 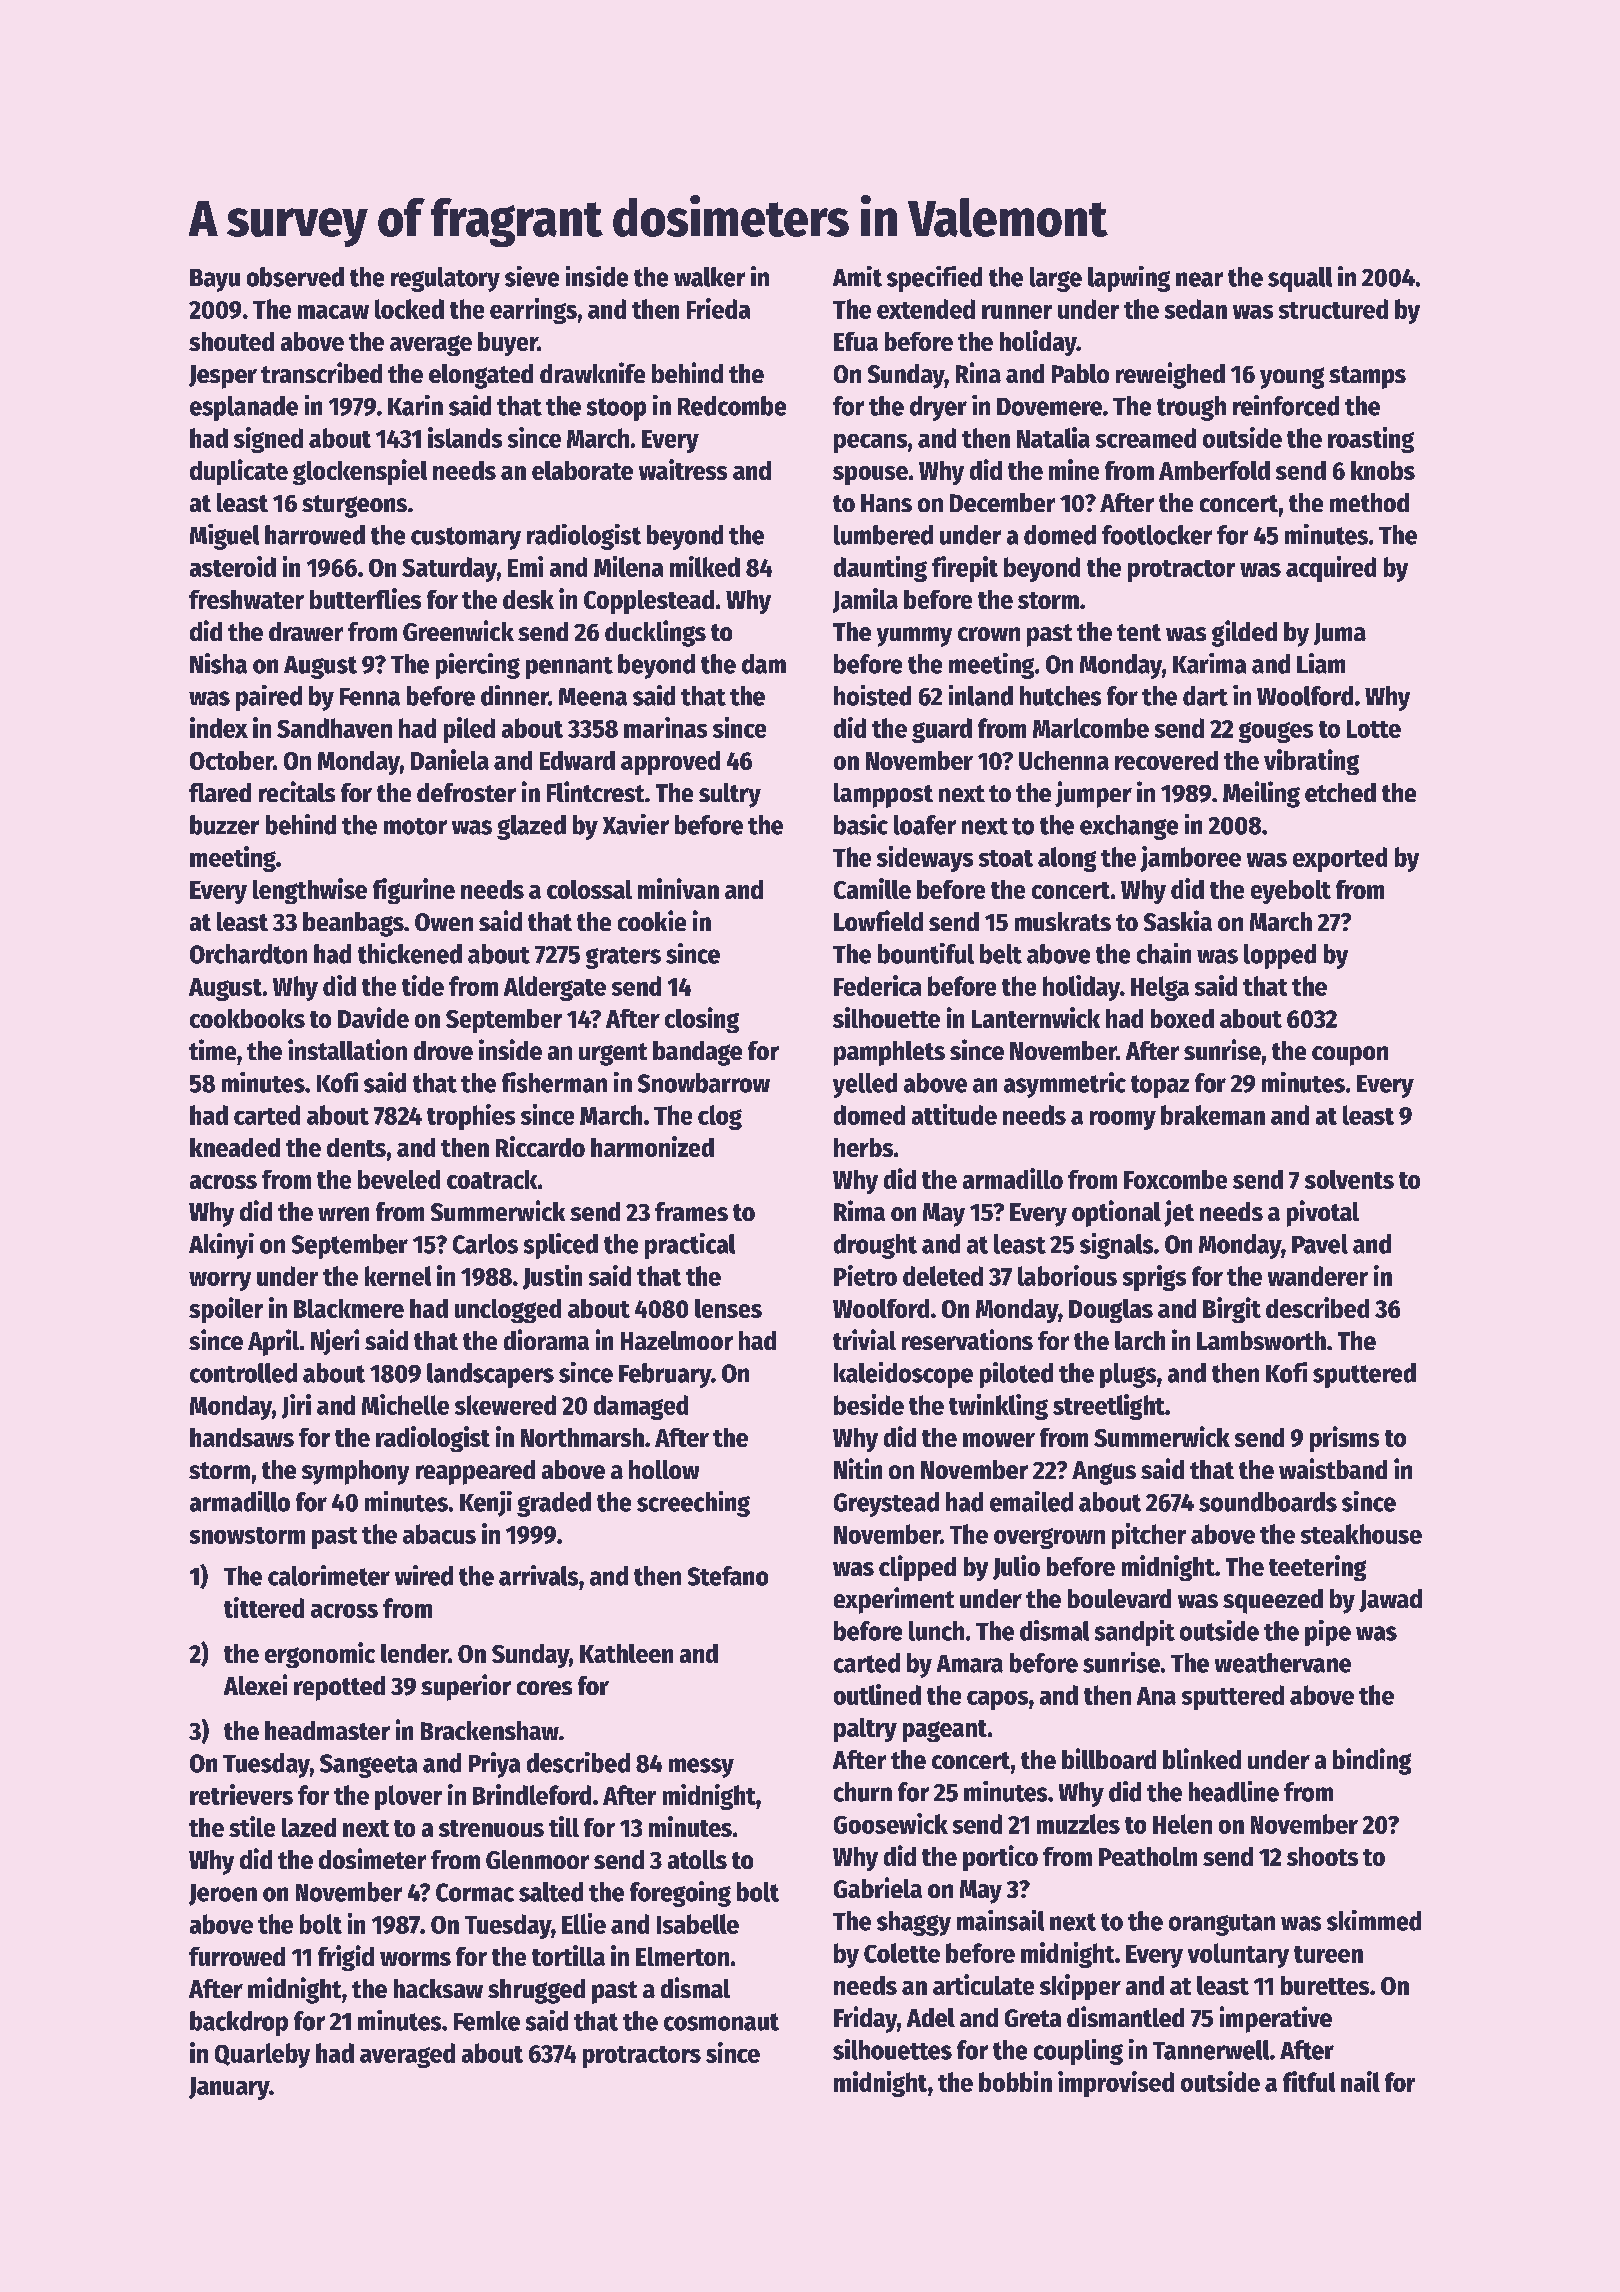 I want to click on milked, so click(x=705, y=566).
